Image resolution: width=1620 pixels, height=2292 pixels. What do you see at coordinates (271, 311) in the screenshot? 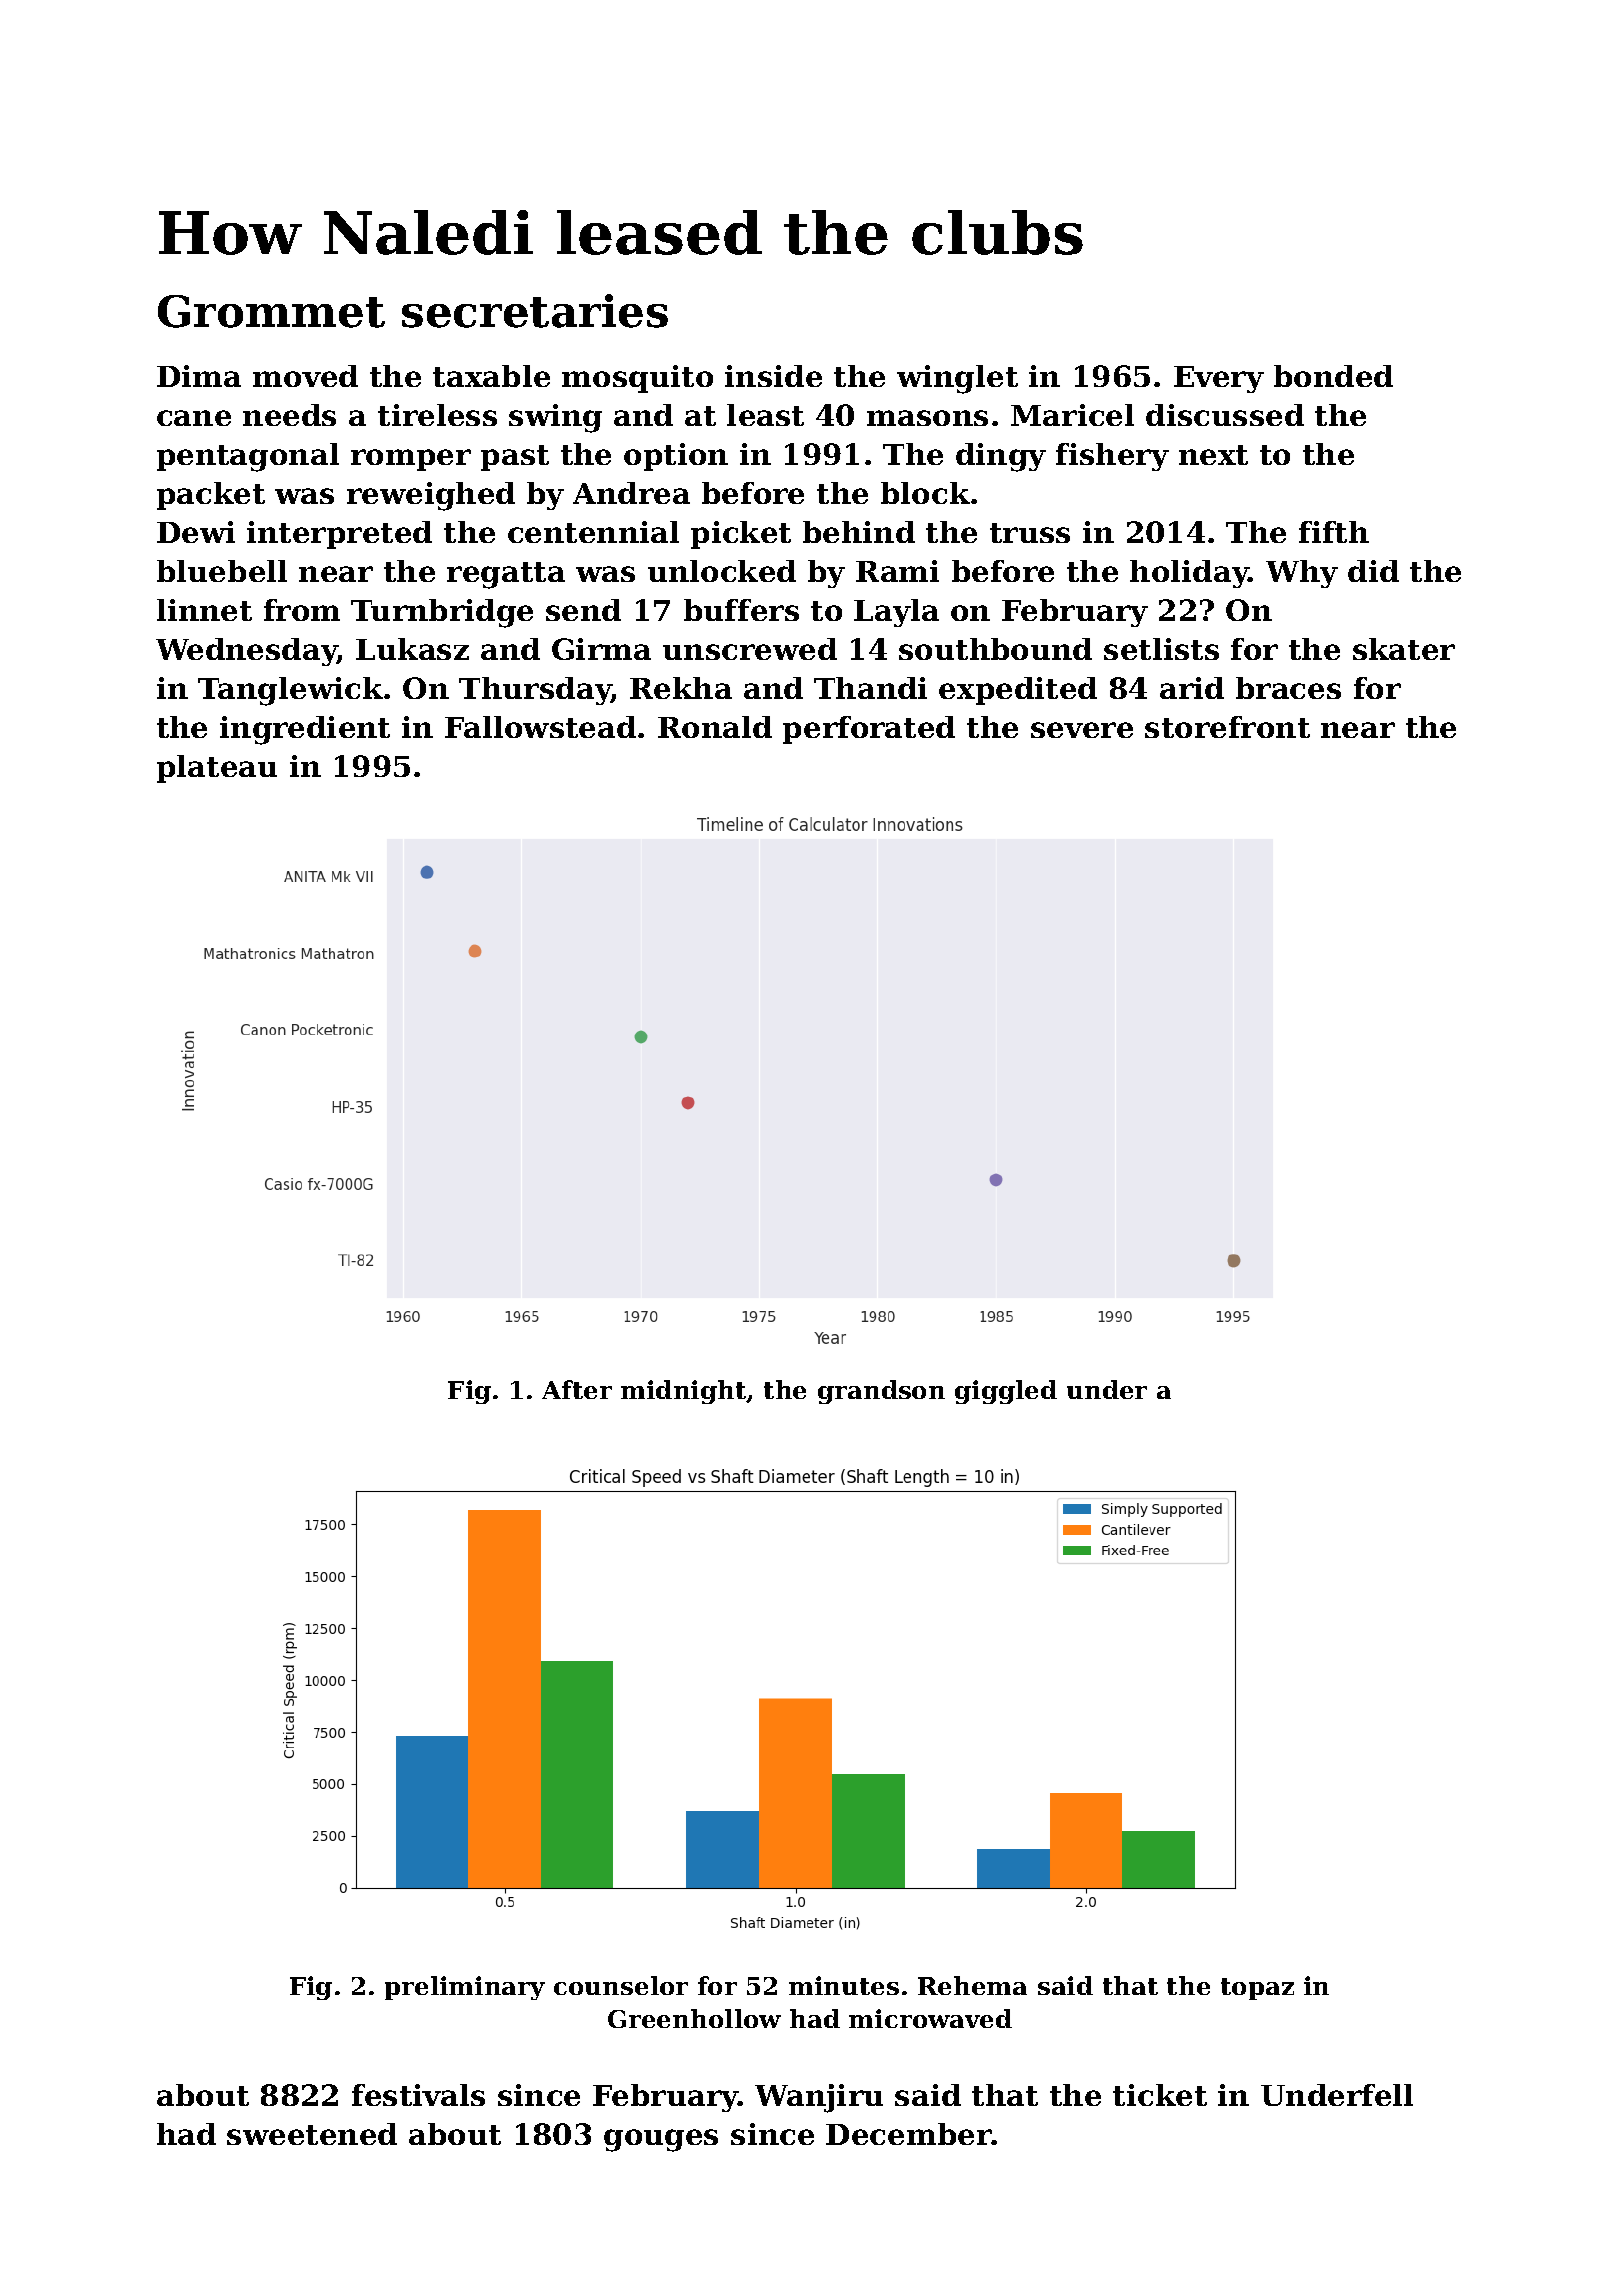
I see `Grommet` at bounding box center [271, 311].
